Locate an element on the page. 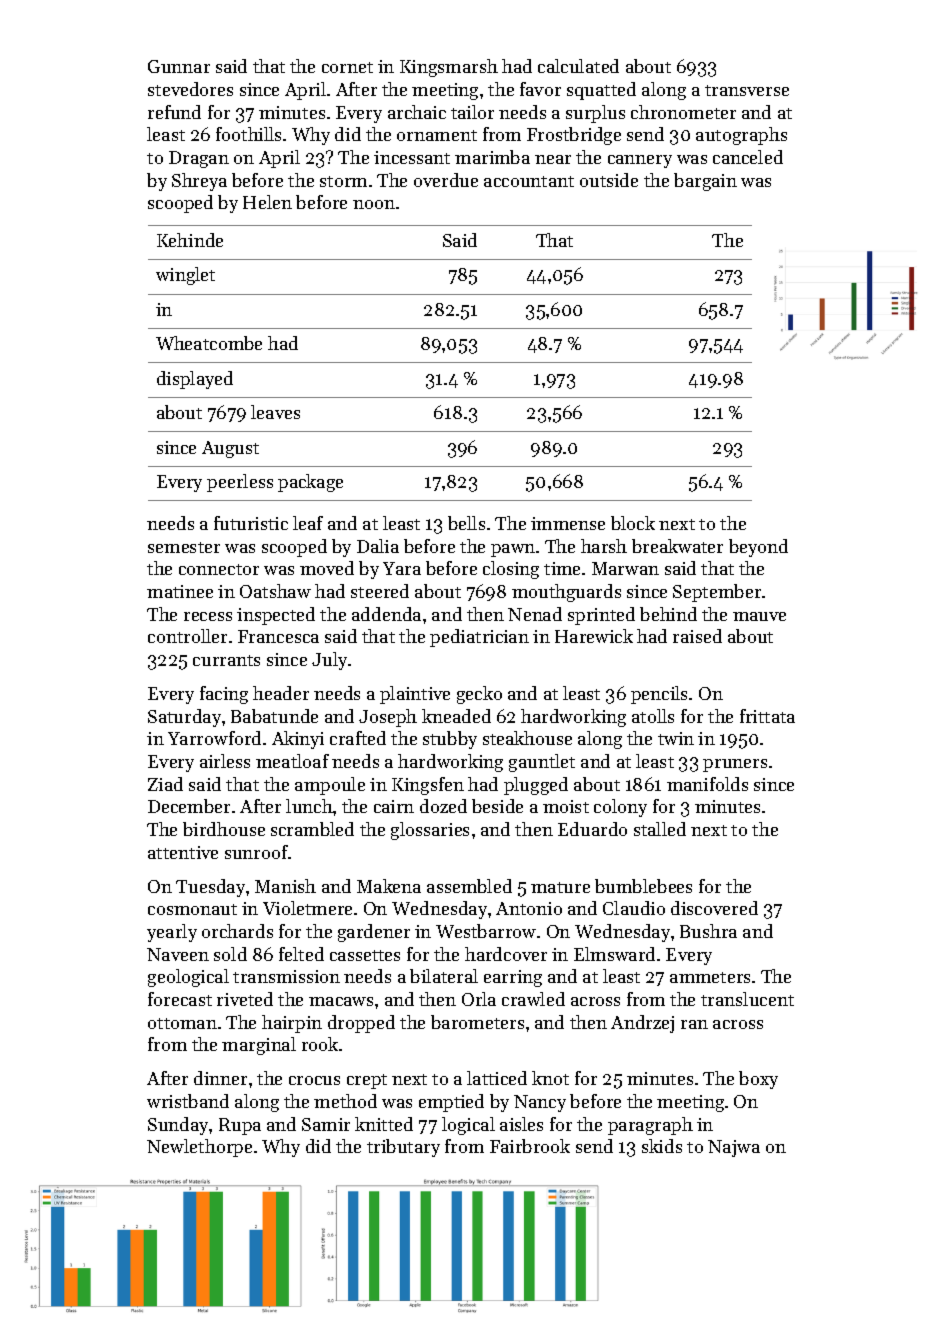 The image size is (945, 1340). Dalia is located at coordinates (378, 546).
